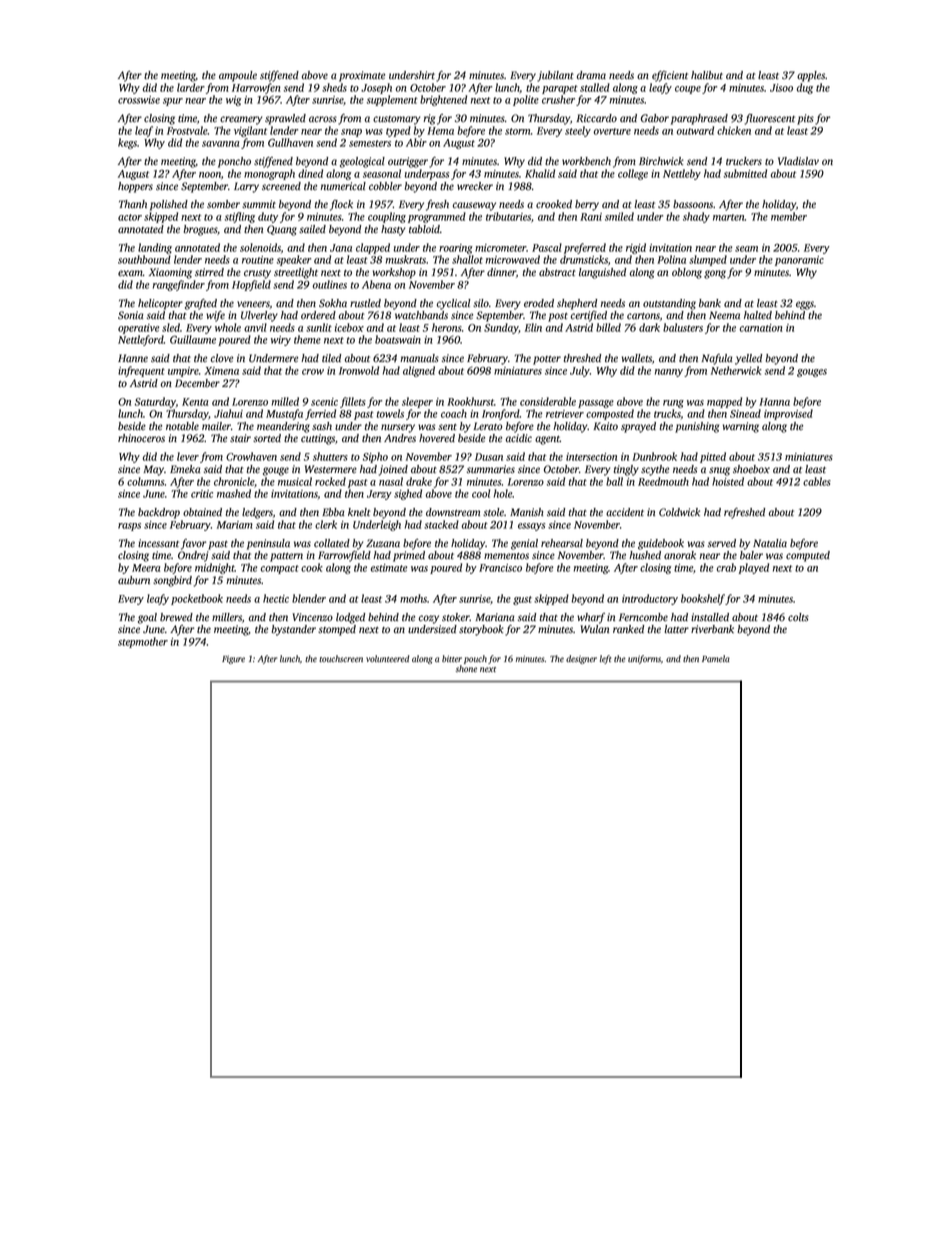 Image resolution: width=952 pixels, height=1233 pixels. What do you see at coordinates (406, 259) in the screenshot?
I see `muskrats` at bounding box center [406, 259].
